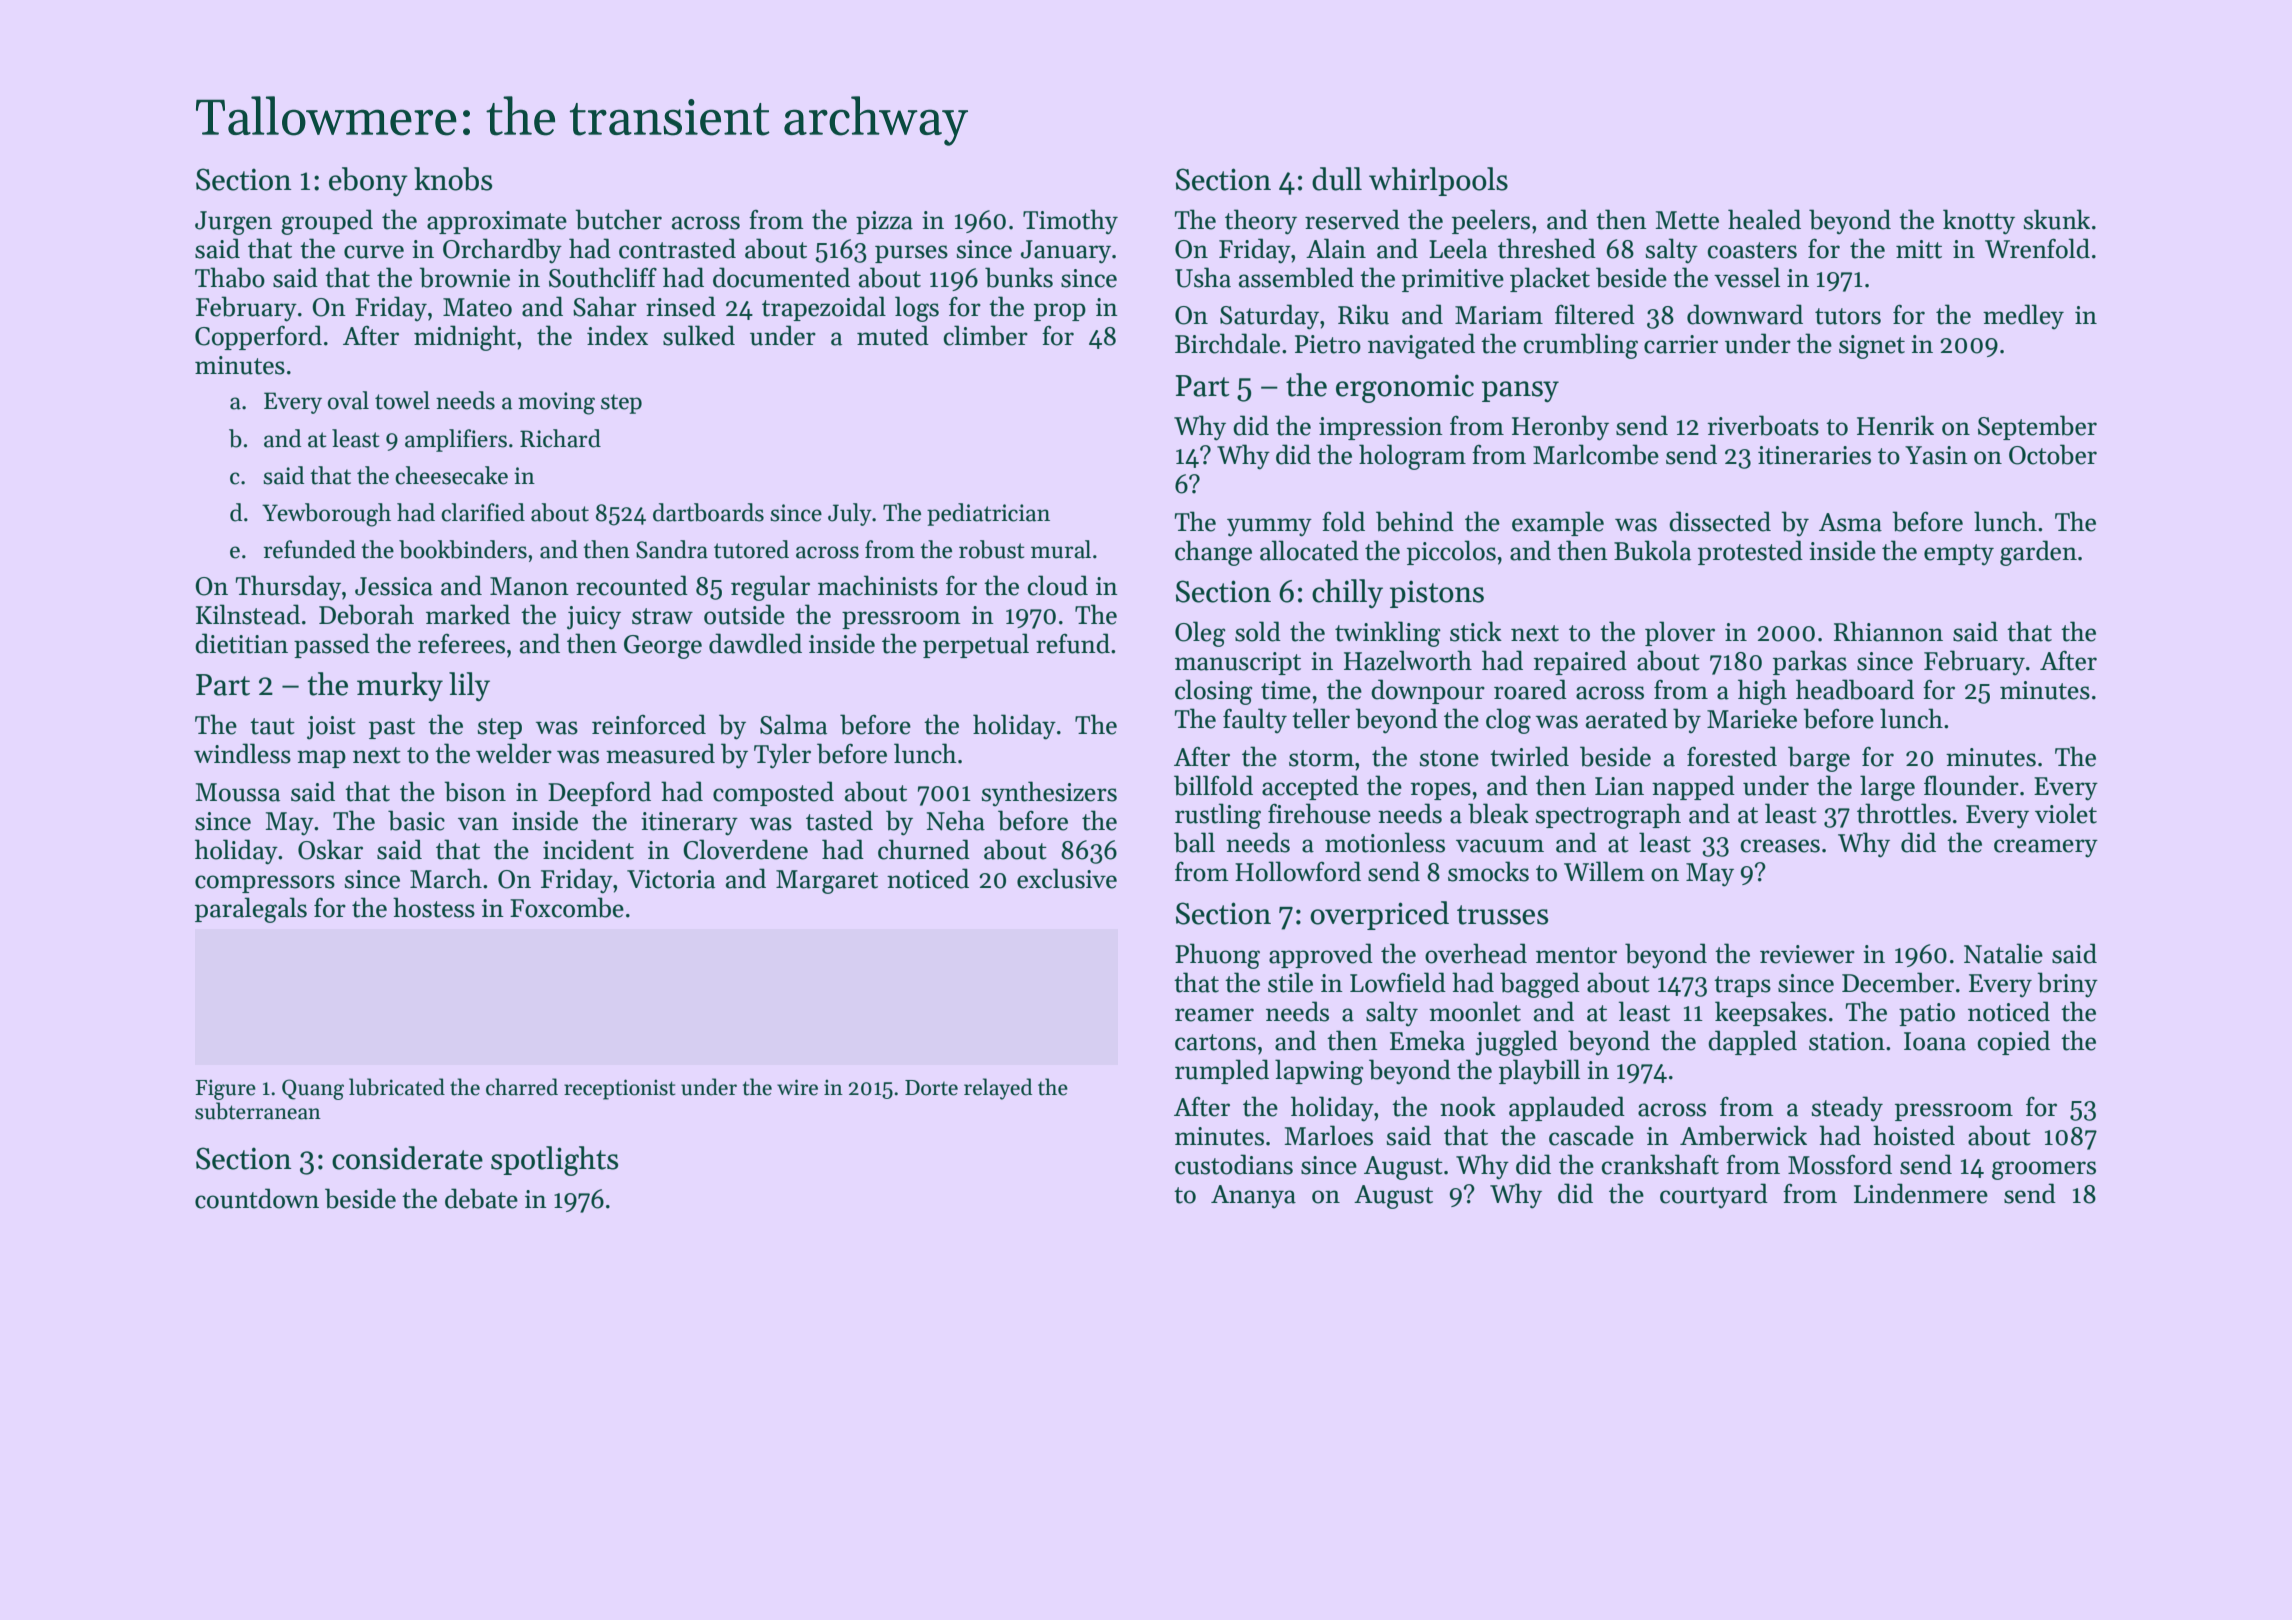  What do you see at coordinates (2053, 454) in the screenshot?
I see `October` at bounding box center [2053, 454].
